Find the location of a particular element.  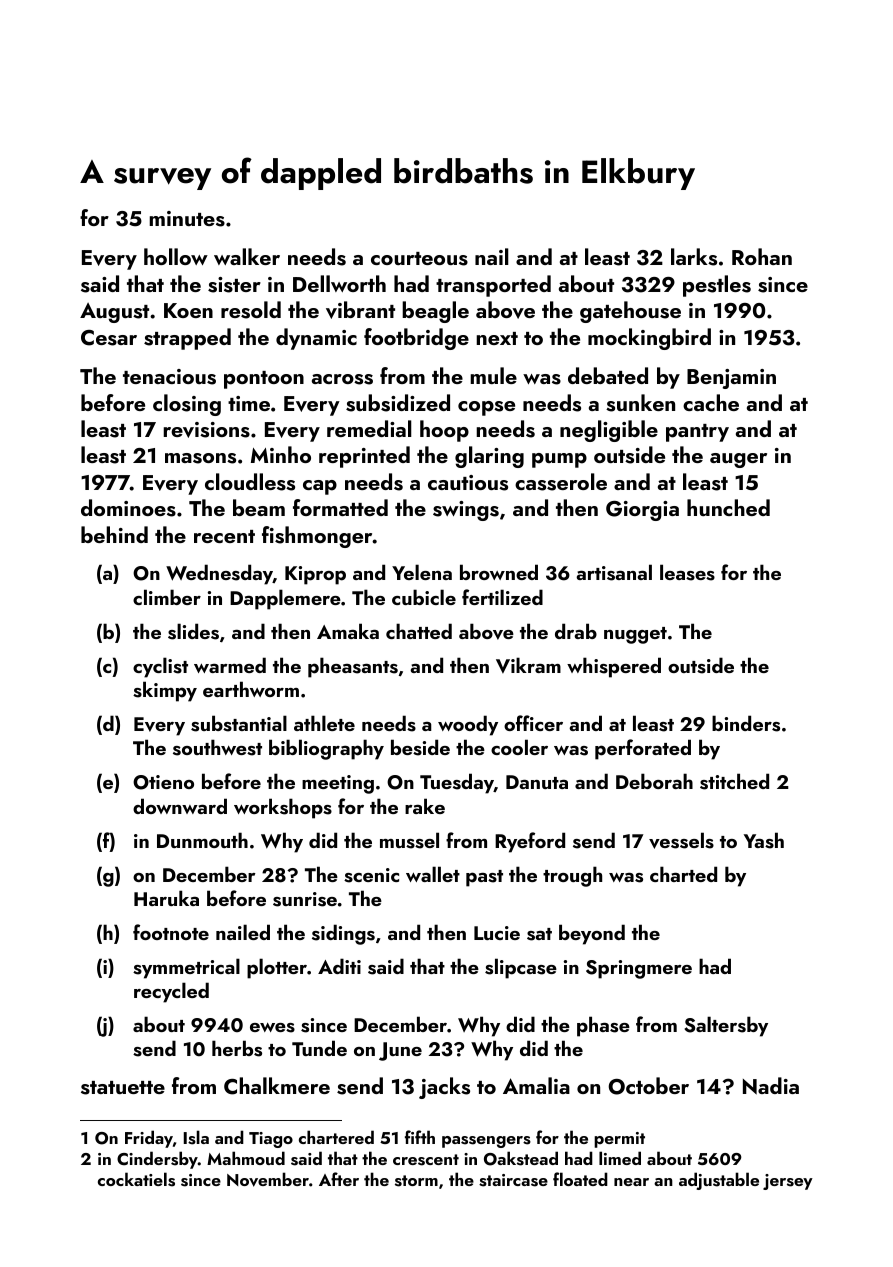

climber is located at coordinates (167, 597).
